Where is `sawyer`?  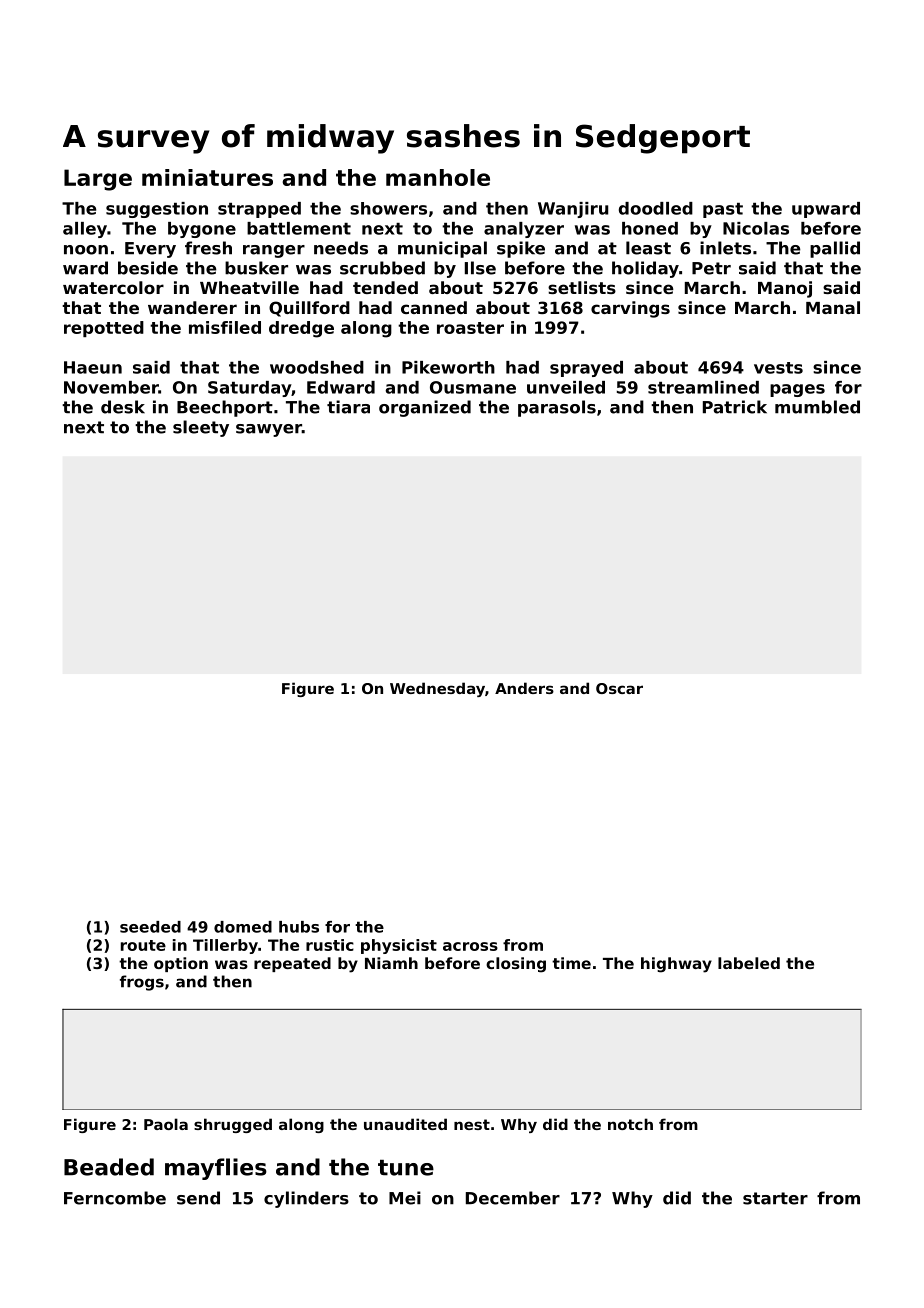 sawyer is located at coordinates (269, 430).
